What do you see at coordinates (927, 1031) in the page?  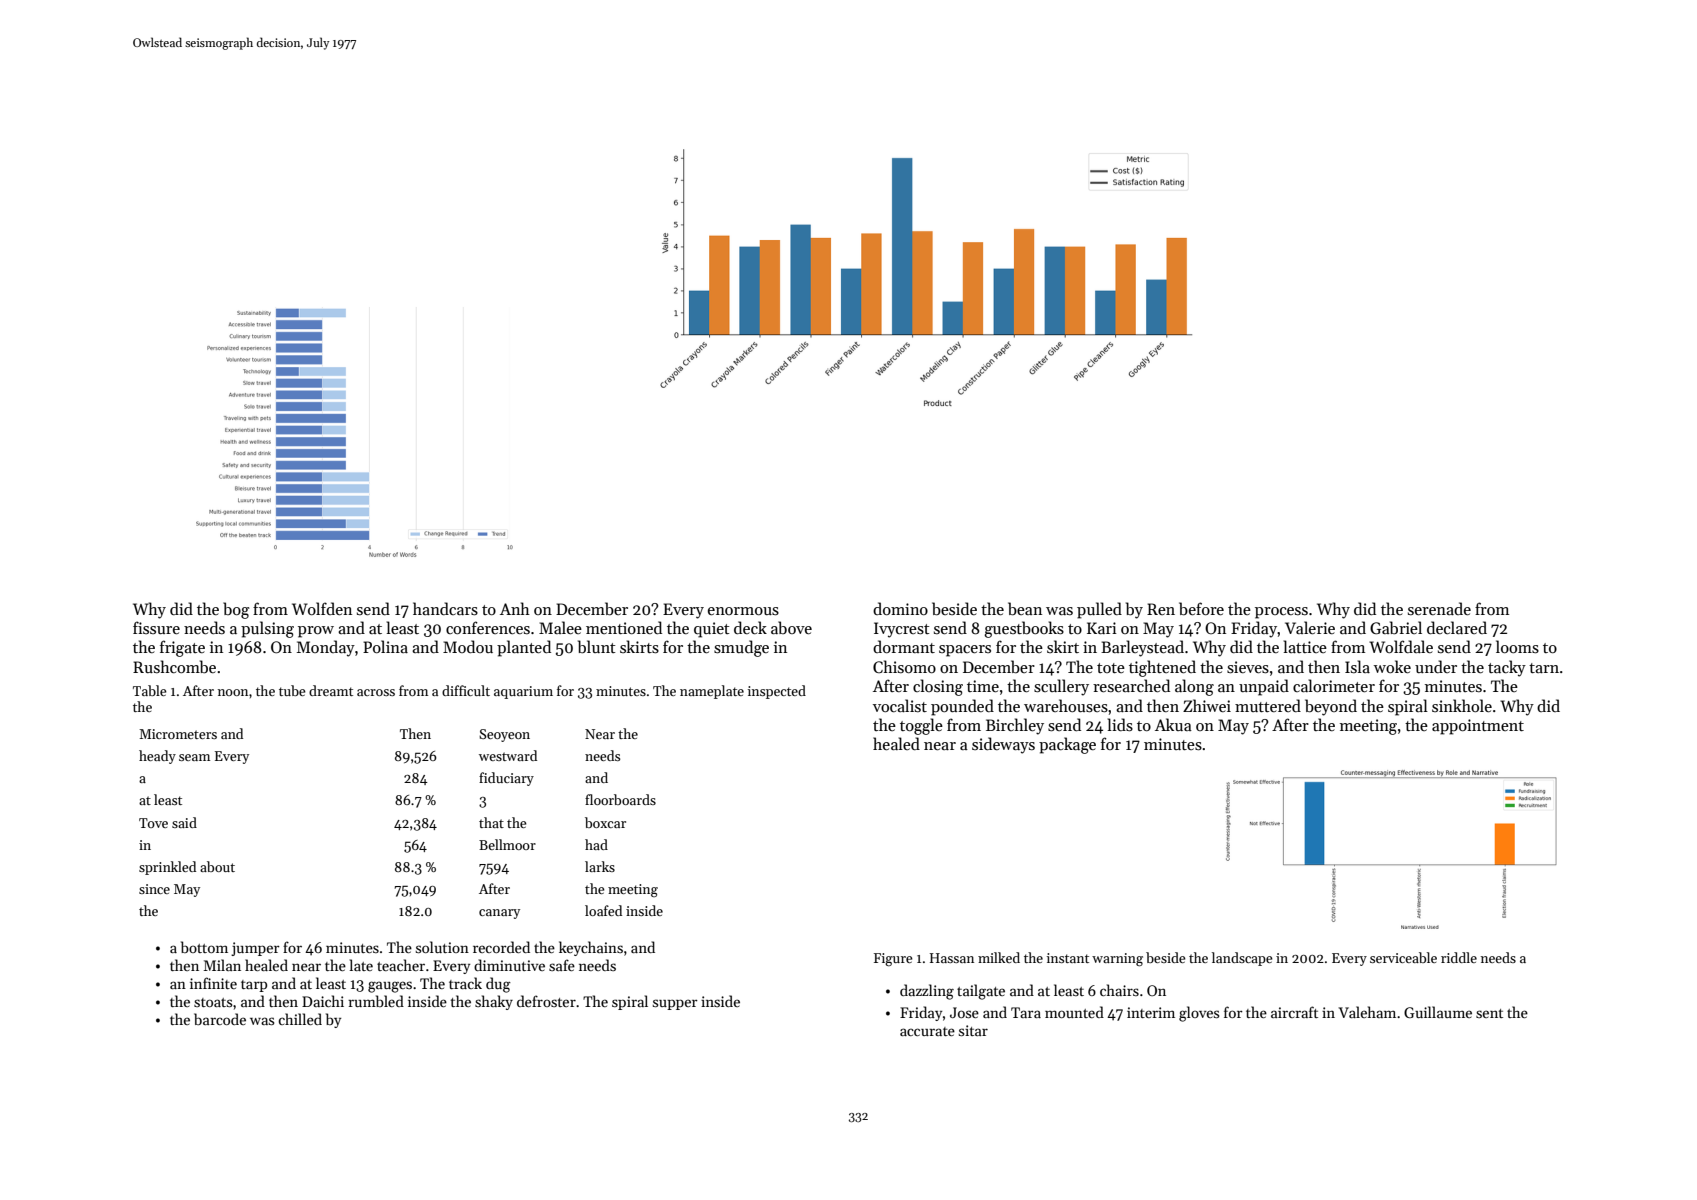 I see `accurate` at bounding box center [927, 1031].
